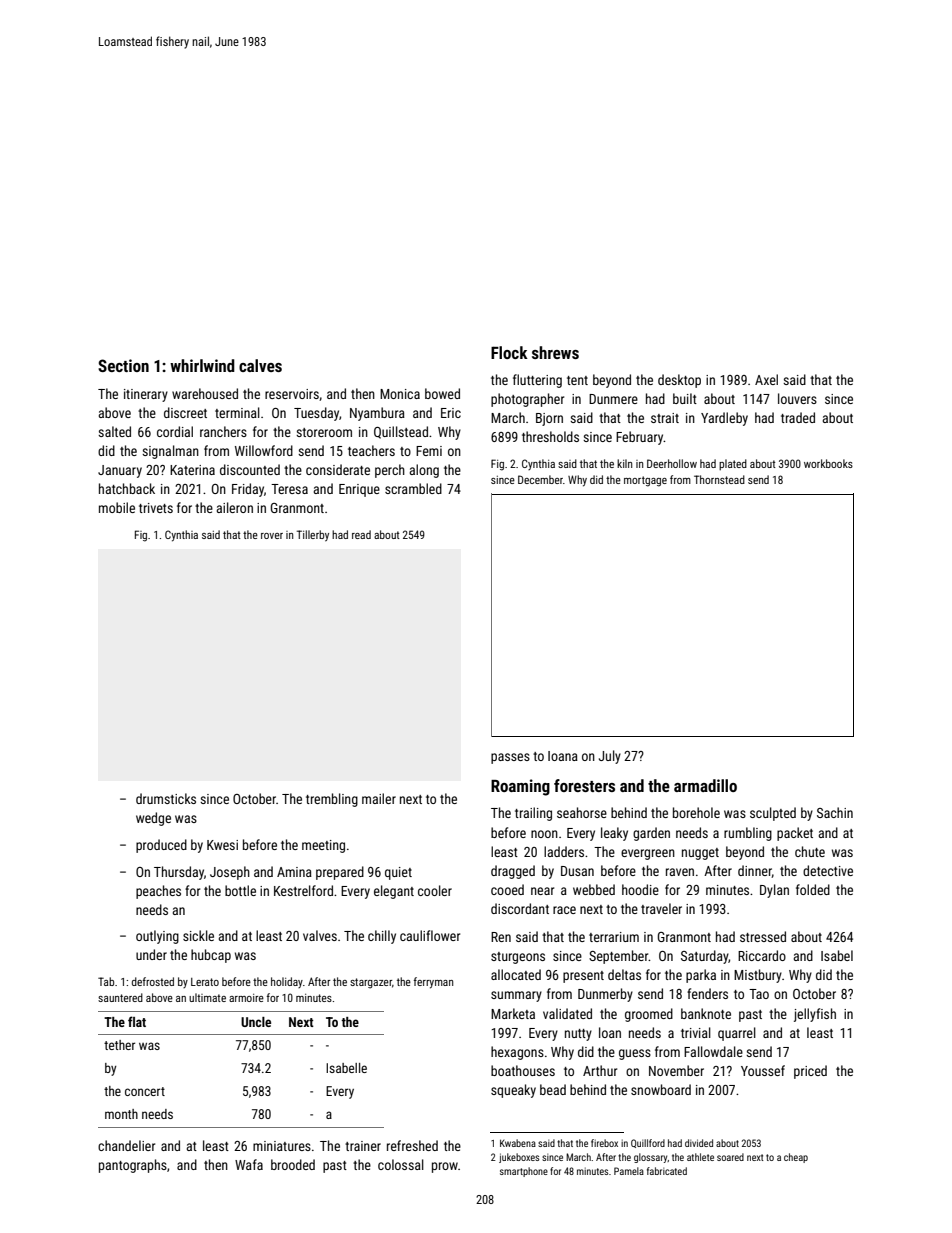 Image resolution: width=952 pixels, height=1233 pixels. What do you see at coordinates (282, 1146) in the screenshot?
I see `miniatures` at bounding box center [282, 1146].
